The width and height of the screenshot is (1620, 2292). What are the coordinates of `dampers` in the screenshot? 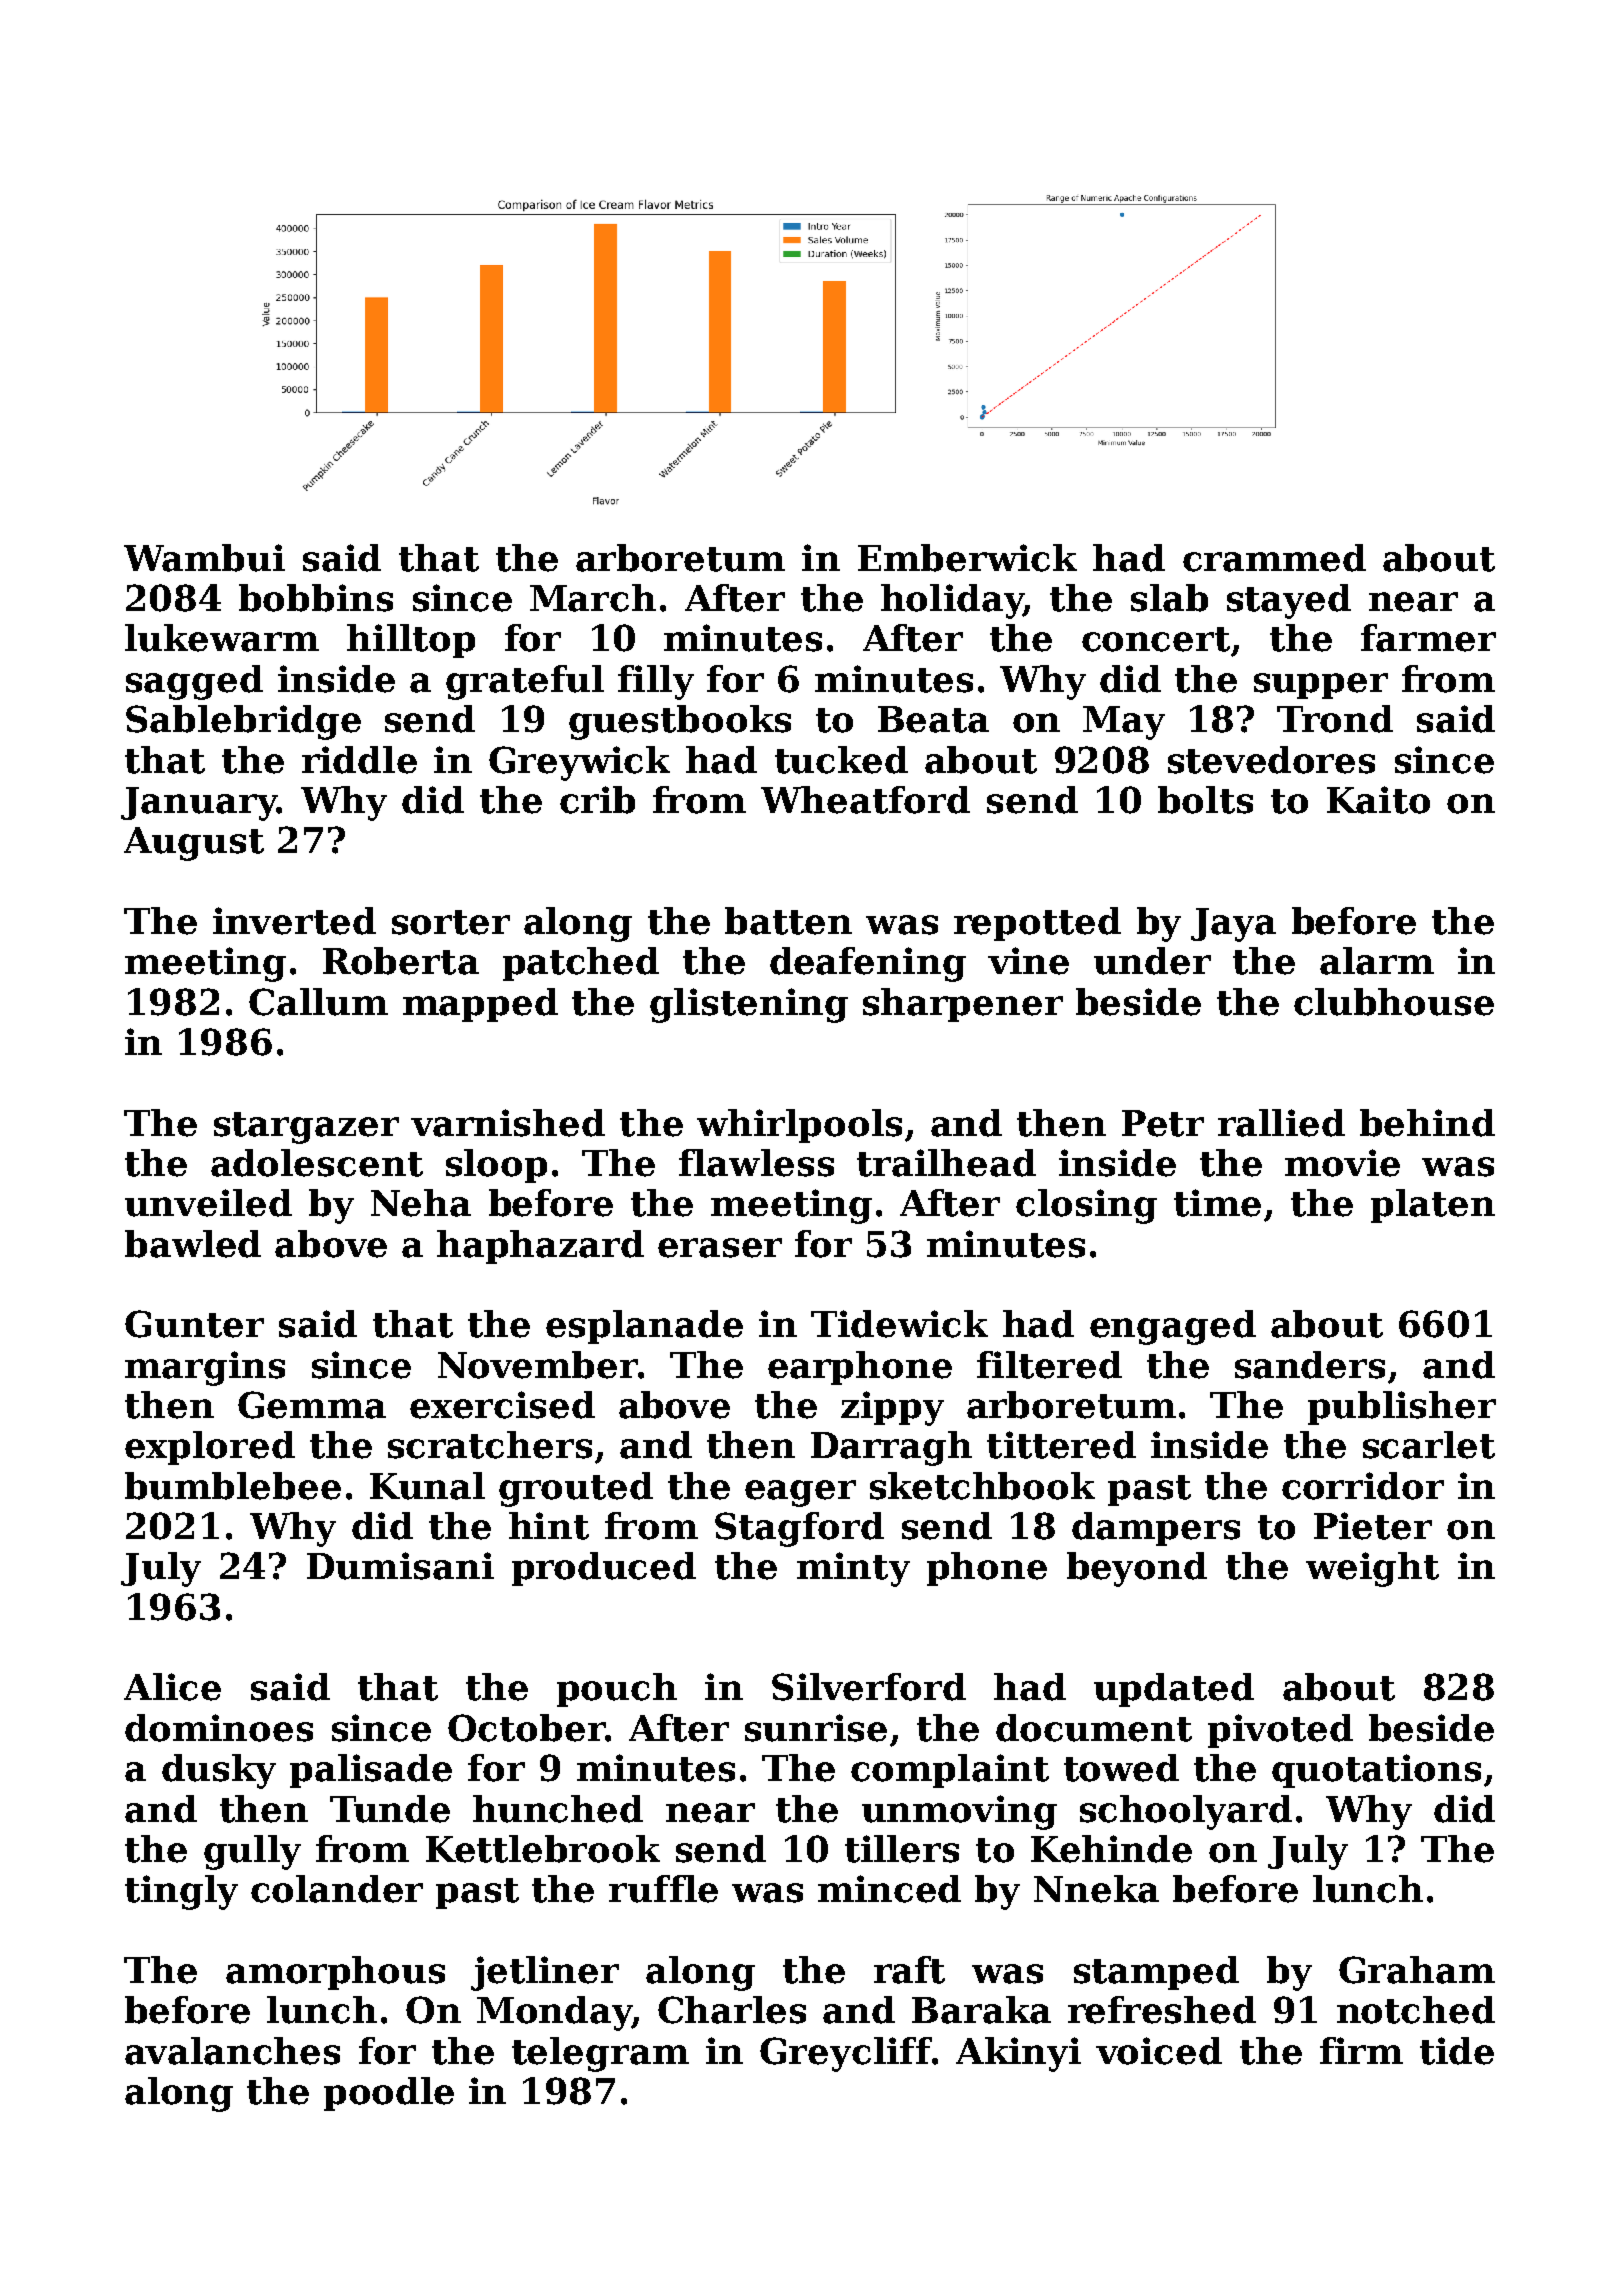 It's located at (1156, 1529).
